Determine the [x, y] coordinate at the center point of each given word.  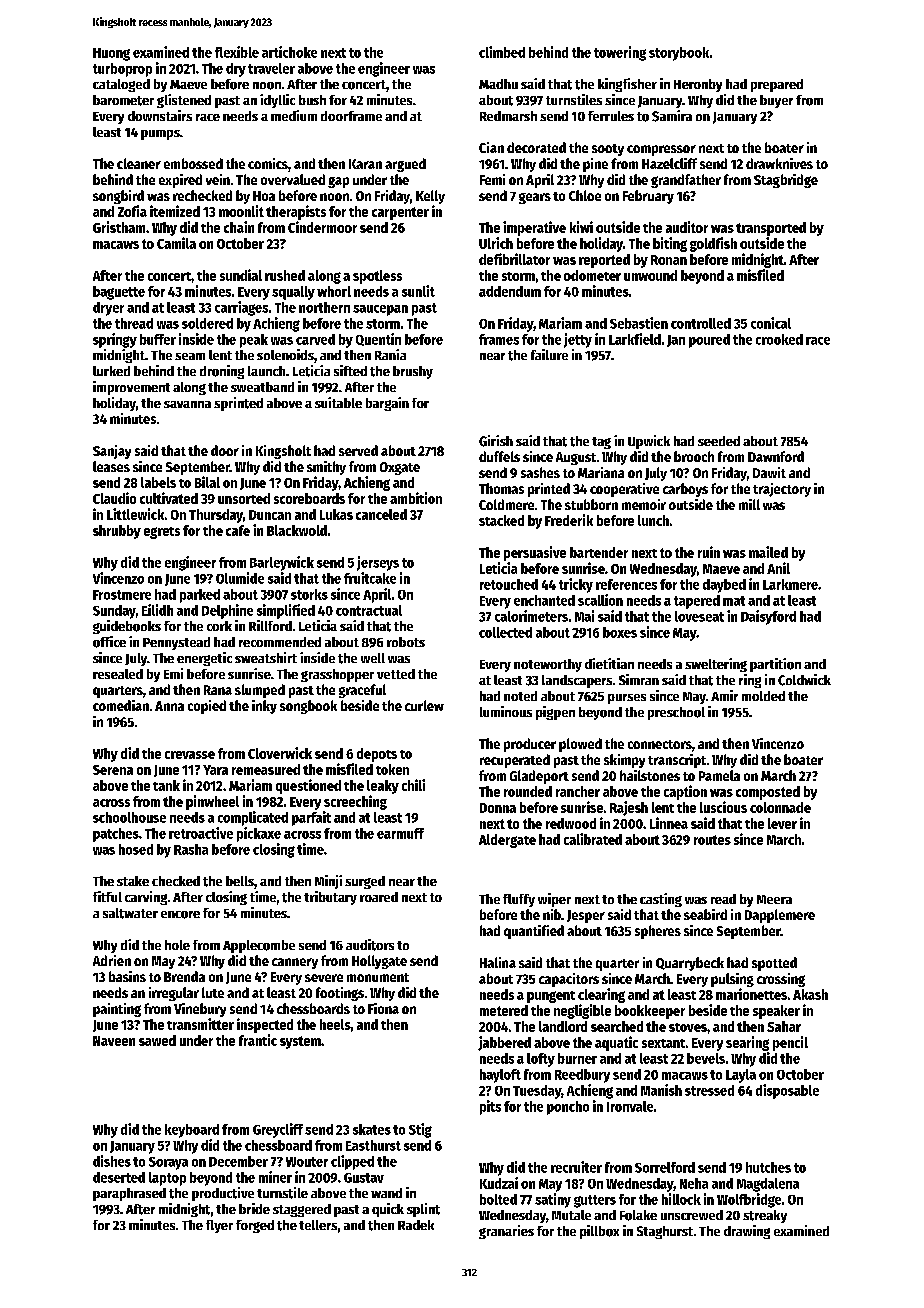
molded [763, 696]
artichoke [289, 52]
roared [379, 897]
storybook [679, 54]
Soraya [168, 1163]
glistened [184, 101]
